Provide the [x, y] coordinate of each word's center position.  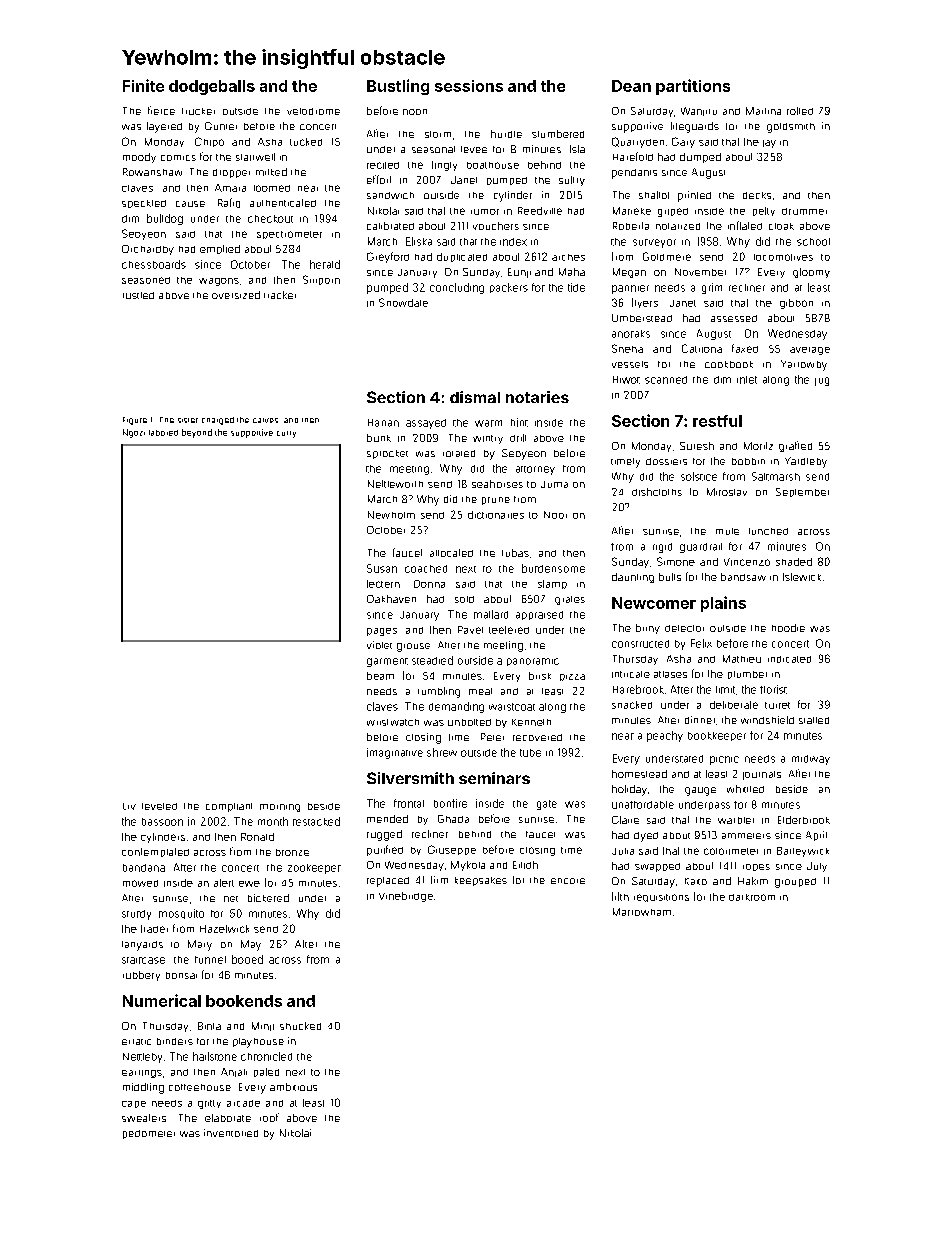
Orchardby [148, 250]
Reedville [540, 211]
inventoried [231, 1133]
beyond [197, 433]
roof [269, 1117]
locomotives [783, 257]
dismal [475, 397]
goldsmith [791, 128]
